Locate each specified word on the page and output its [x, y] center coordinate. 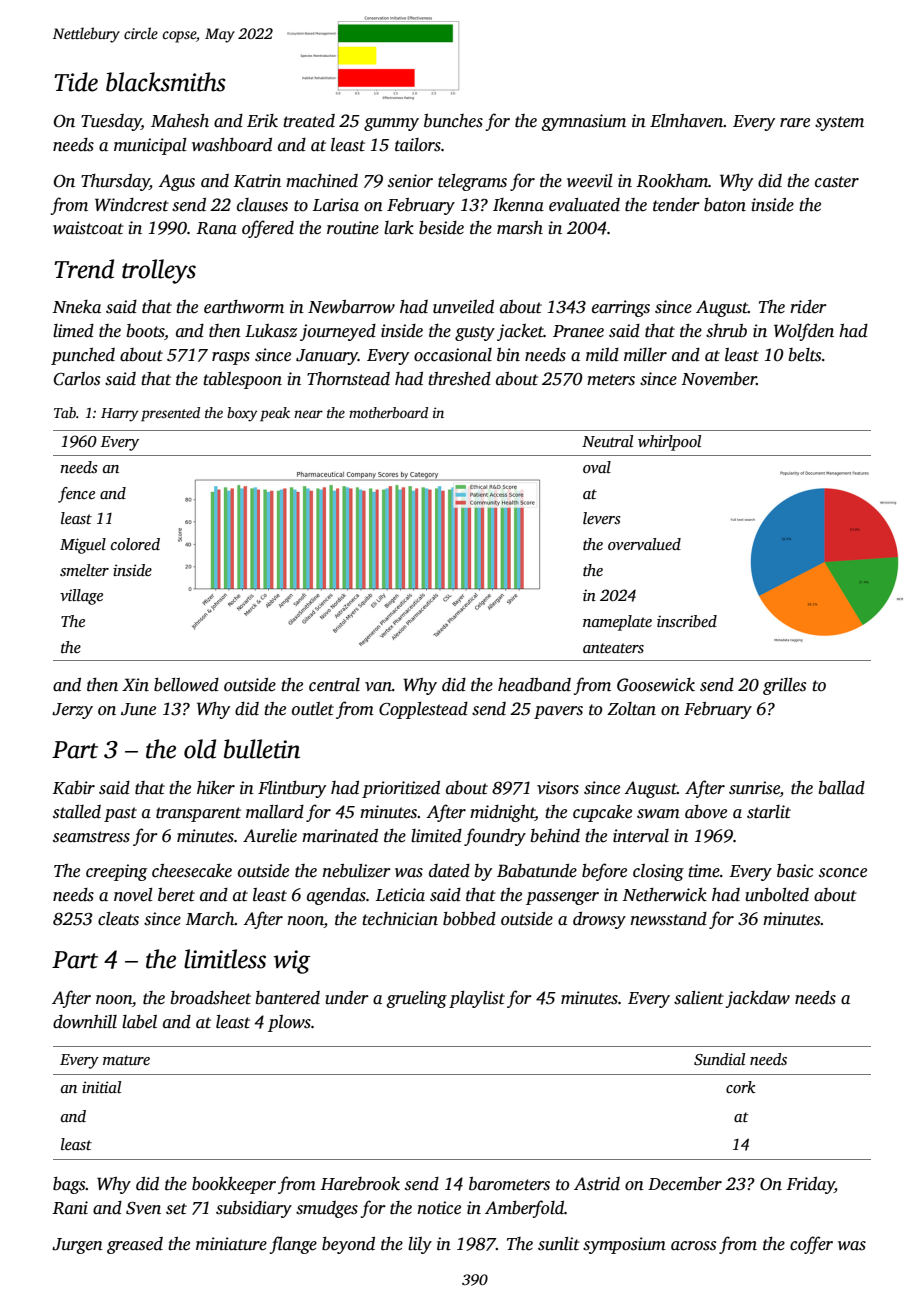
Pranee [578, 331]
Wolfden [804, 332]
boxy [242, 414]
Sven [143, 1208]
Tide [76, 82]
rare [795, 123]
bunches [453, 121]
